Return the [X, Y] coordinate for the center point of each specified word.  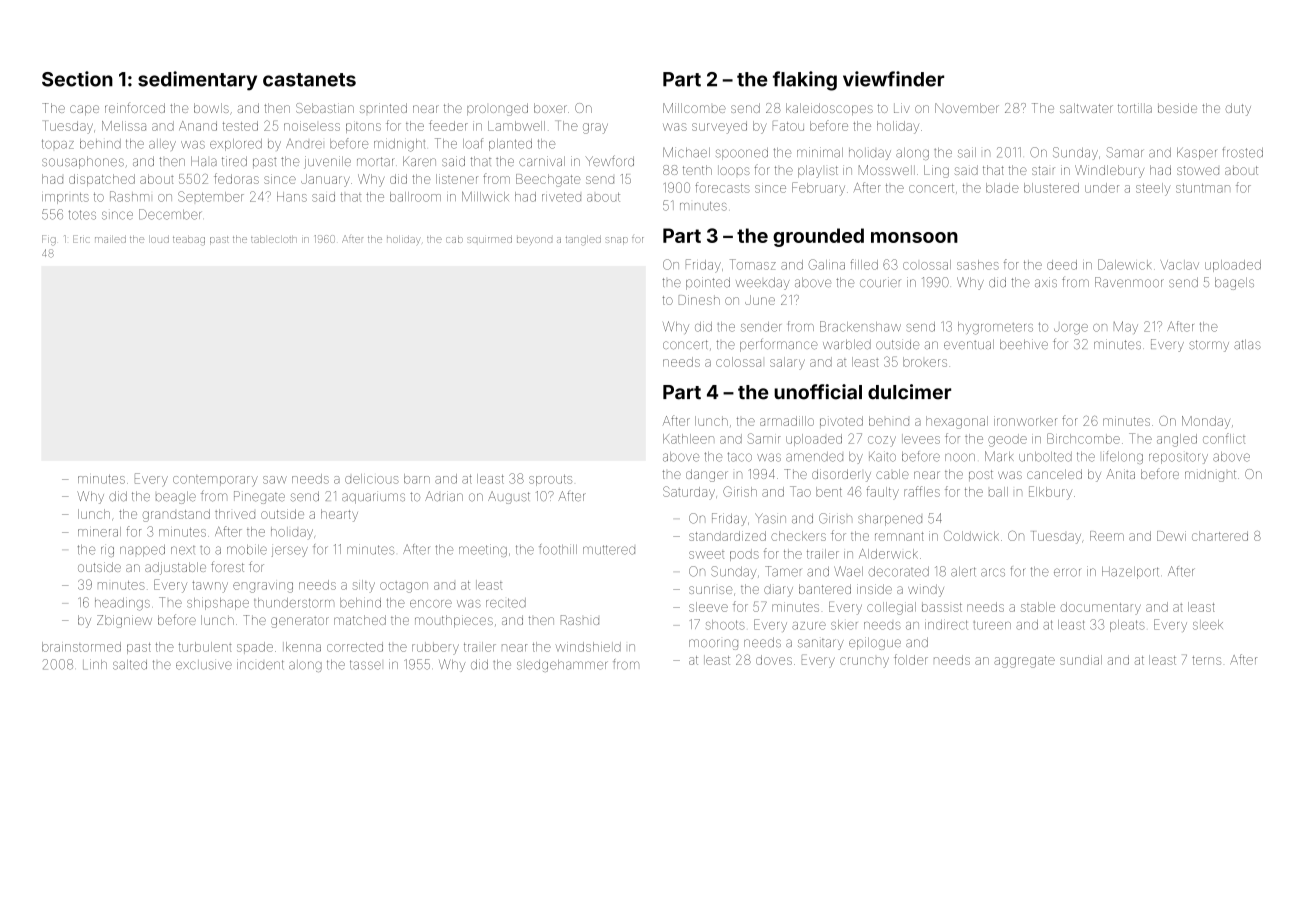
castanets [309, 80]
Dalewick [1124, 264]
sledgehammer [562, 666]
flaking [805, 81]
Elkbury [1050, 493]
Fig [49, 240]
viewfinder [893, 79]
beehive [1024, 344]
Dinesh [699, 300]
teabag [189, 240]
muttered [609, 550]
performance [779, 345]
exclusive [204, 665]
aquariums [373, 498]
